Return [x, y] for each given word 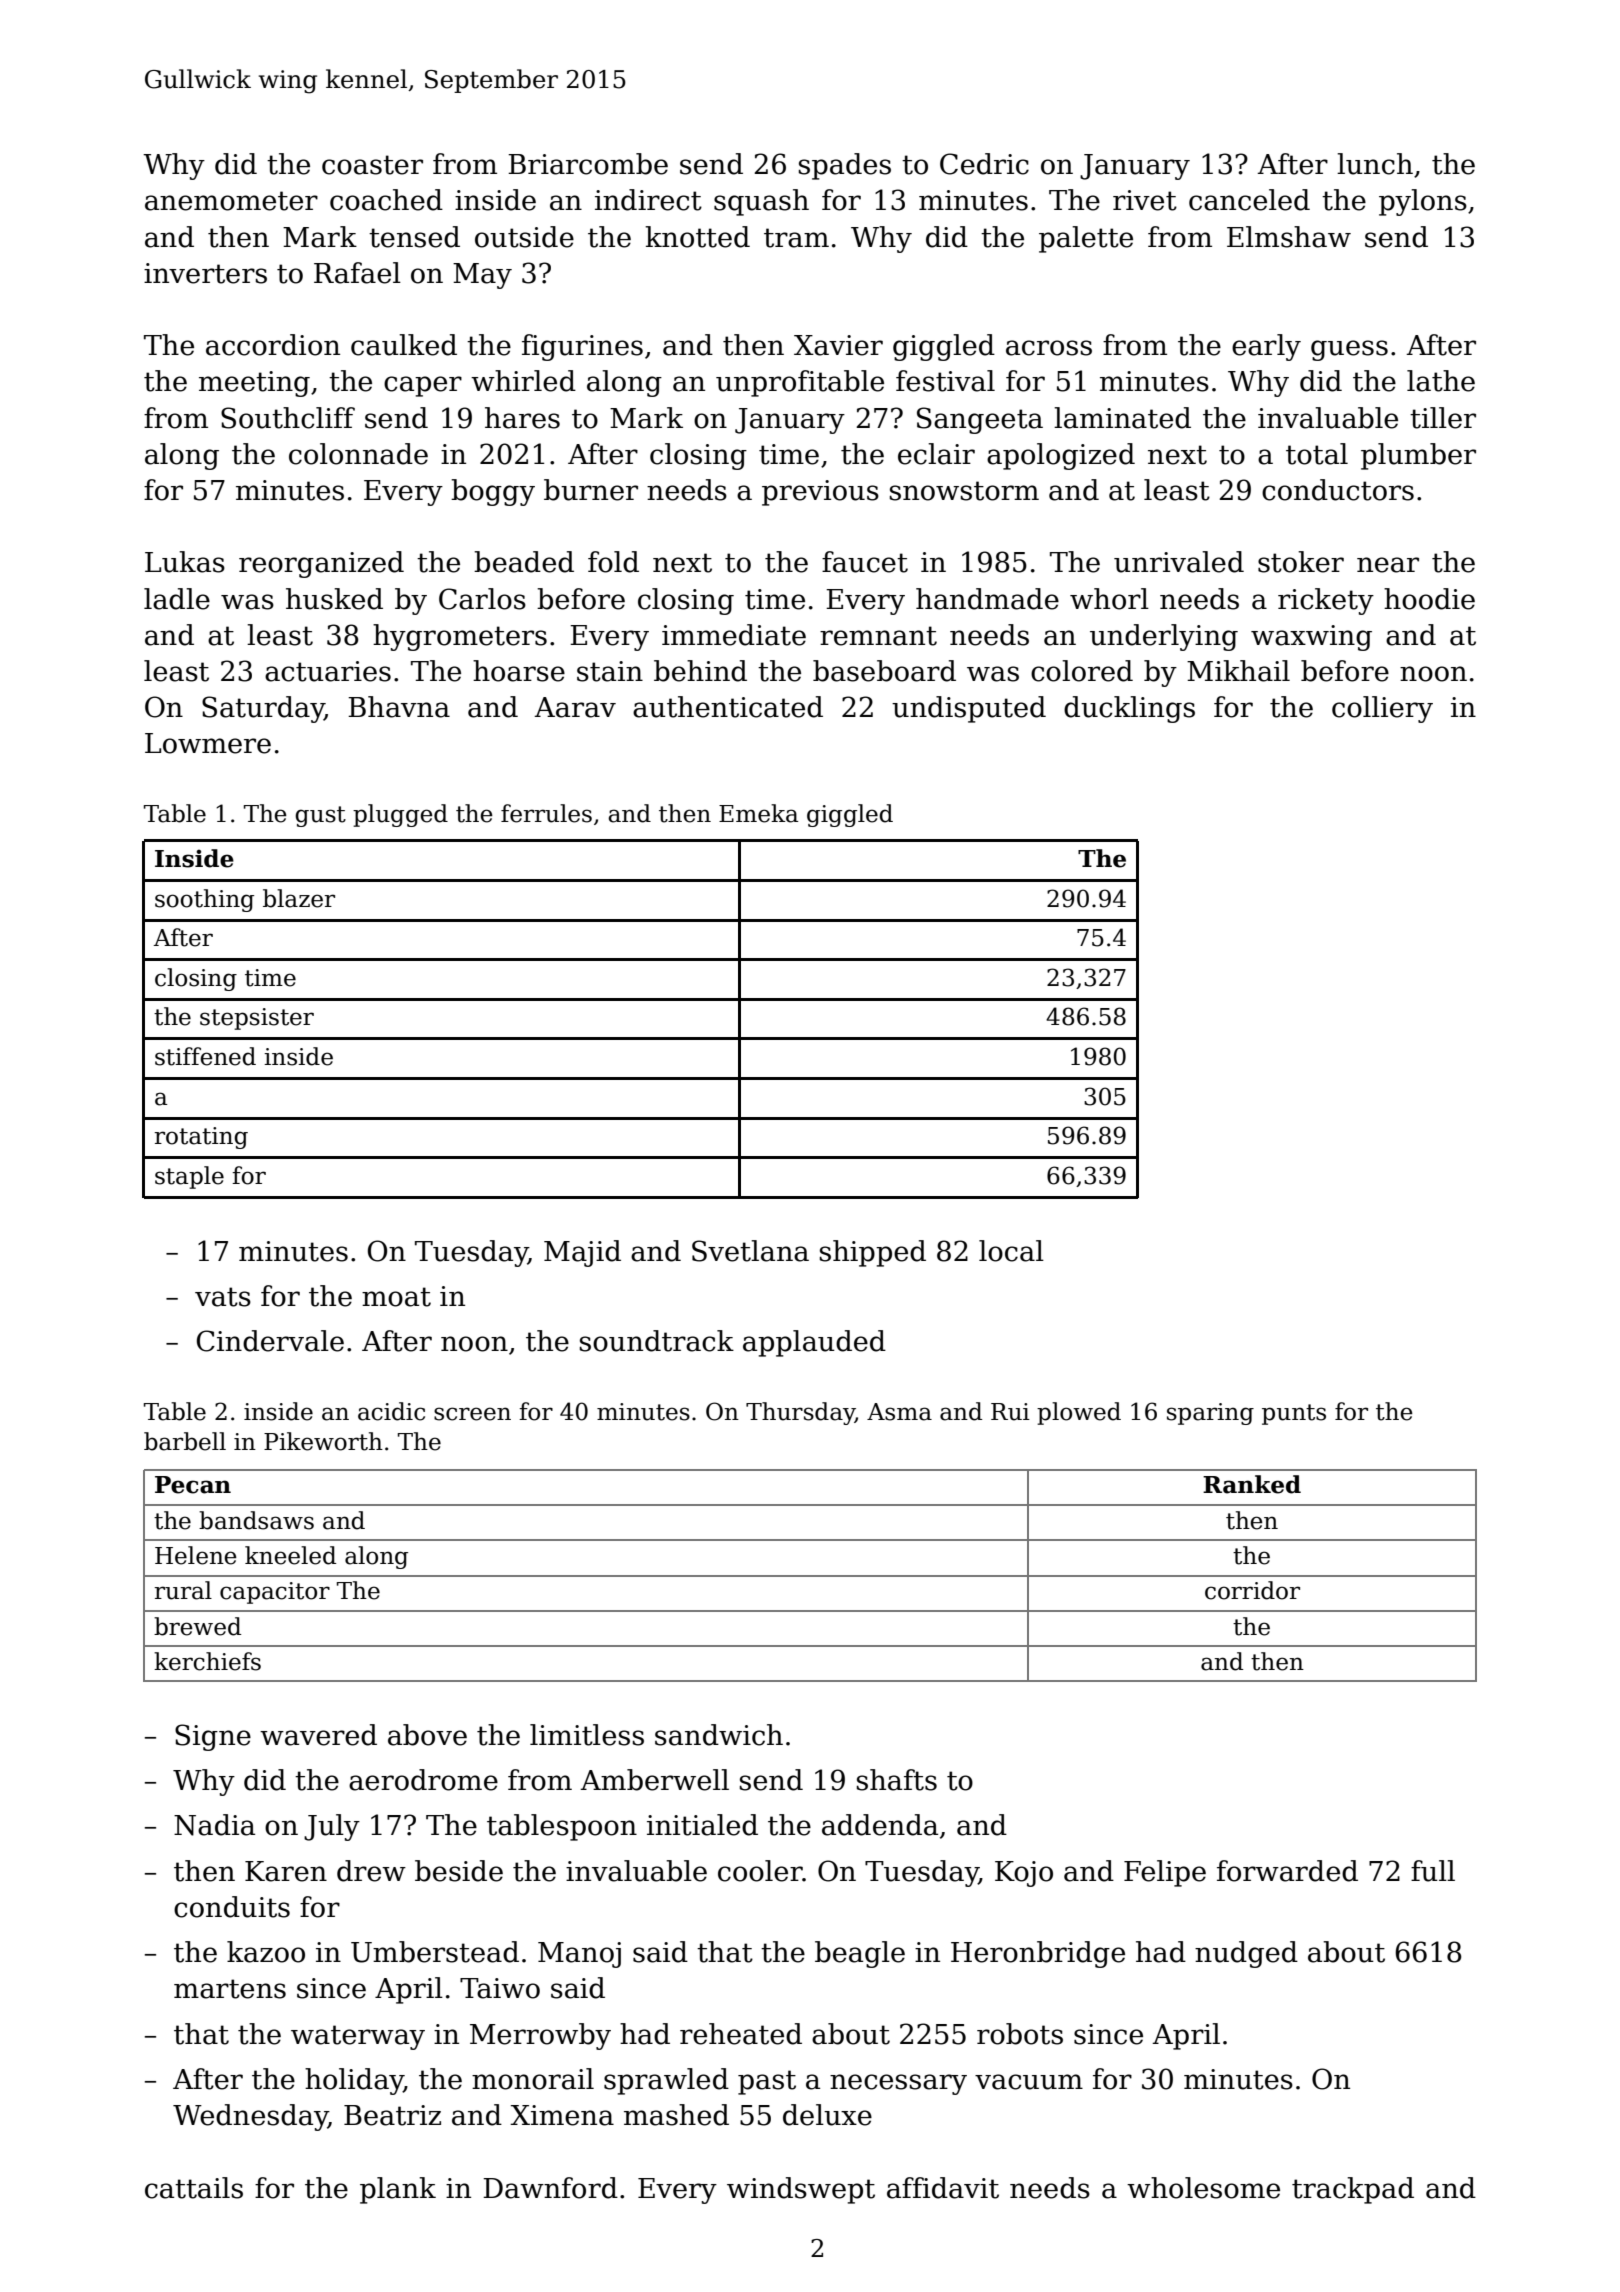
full [1433, 1871]
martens [230, 1989]
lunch [1375, 164]
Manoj [579, 1955]
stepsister [257, 1019]
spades [845, 166]
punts [1294, 1414]
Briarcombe [588, 164]
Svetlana [750, 1251]
